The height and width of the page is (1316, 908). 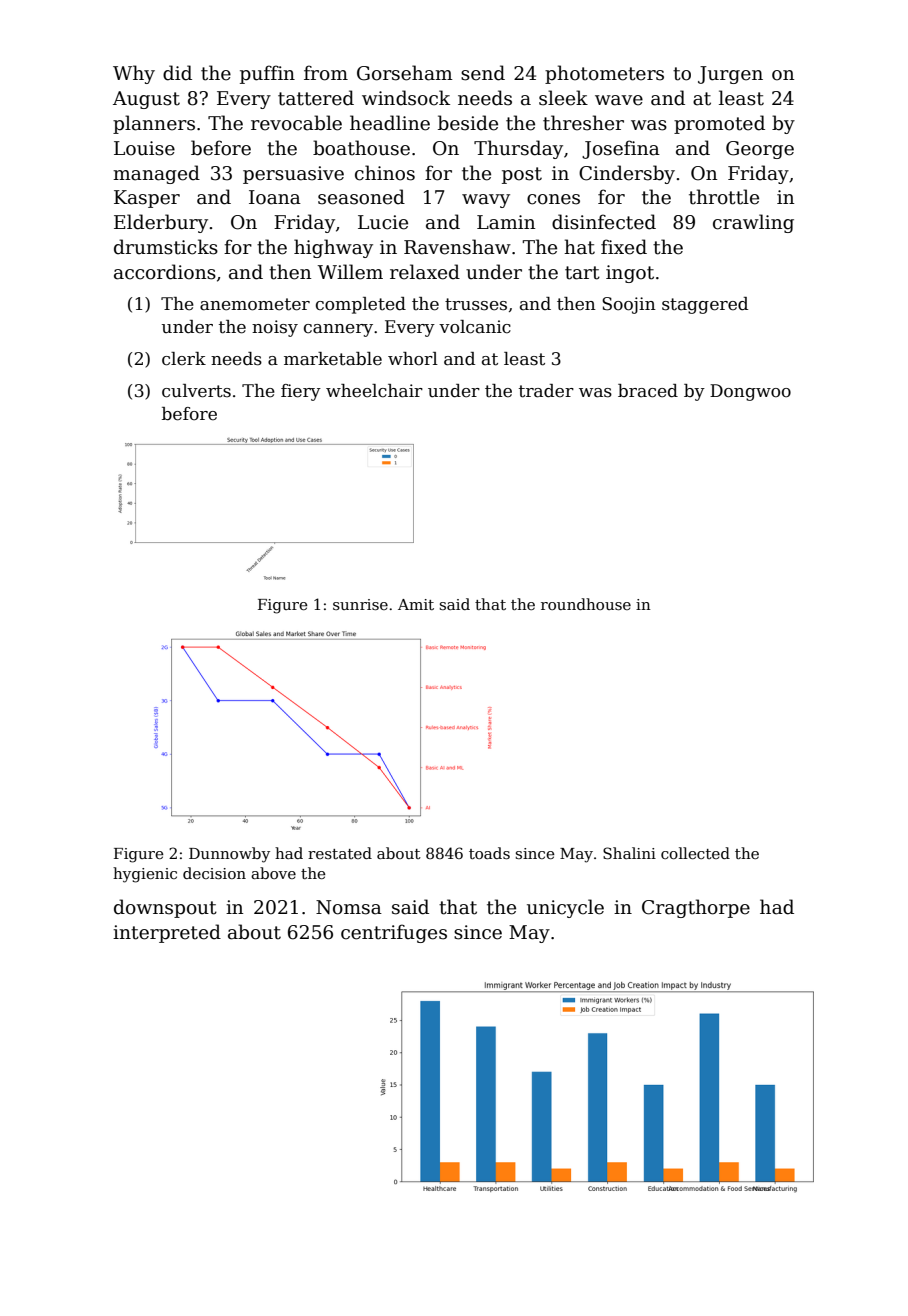 I want to click on Dunnowby, so click(x=229, y=855).
